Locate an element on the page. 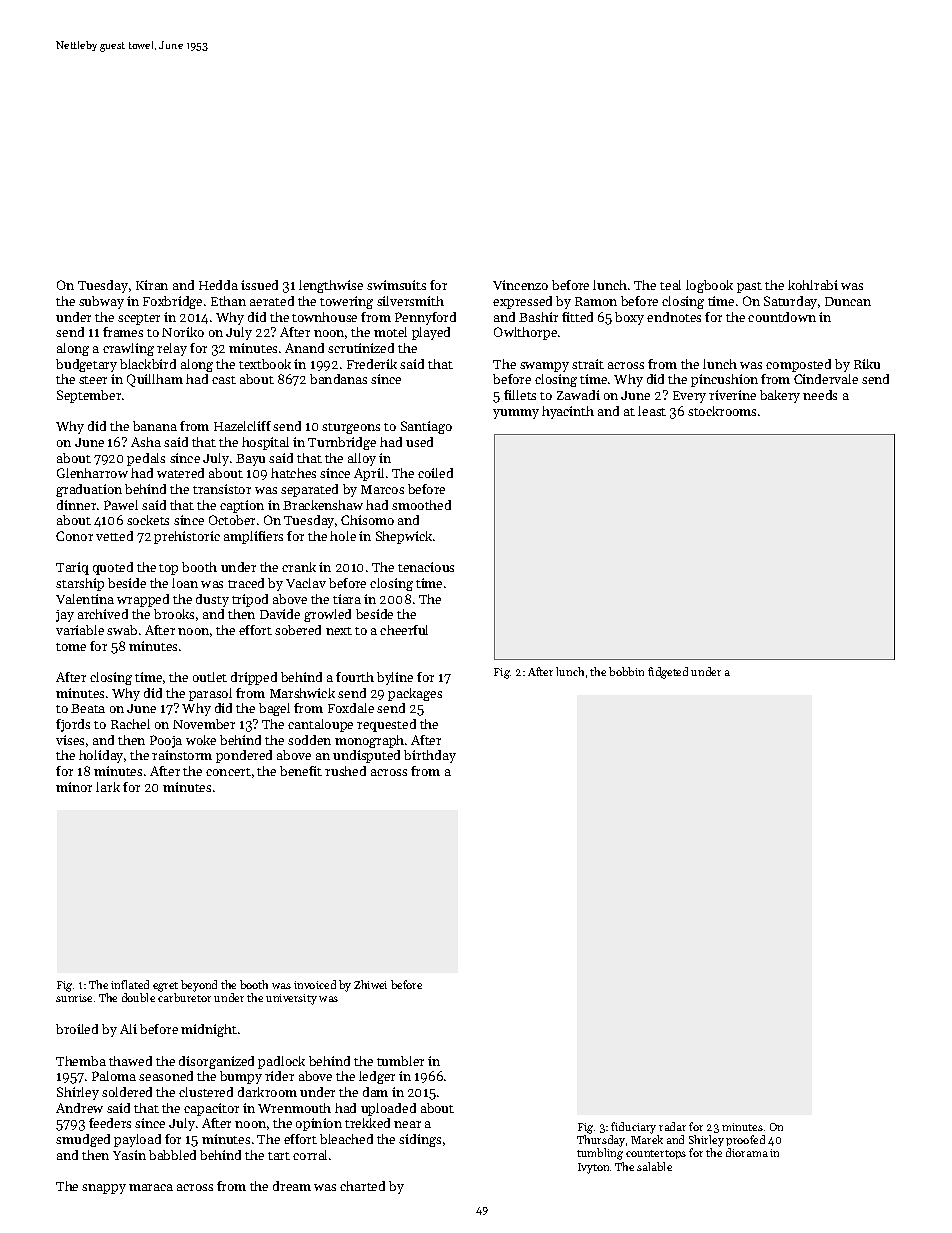  fidgeted is located at coordinates (668, 673).
